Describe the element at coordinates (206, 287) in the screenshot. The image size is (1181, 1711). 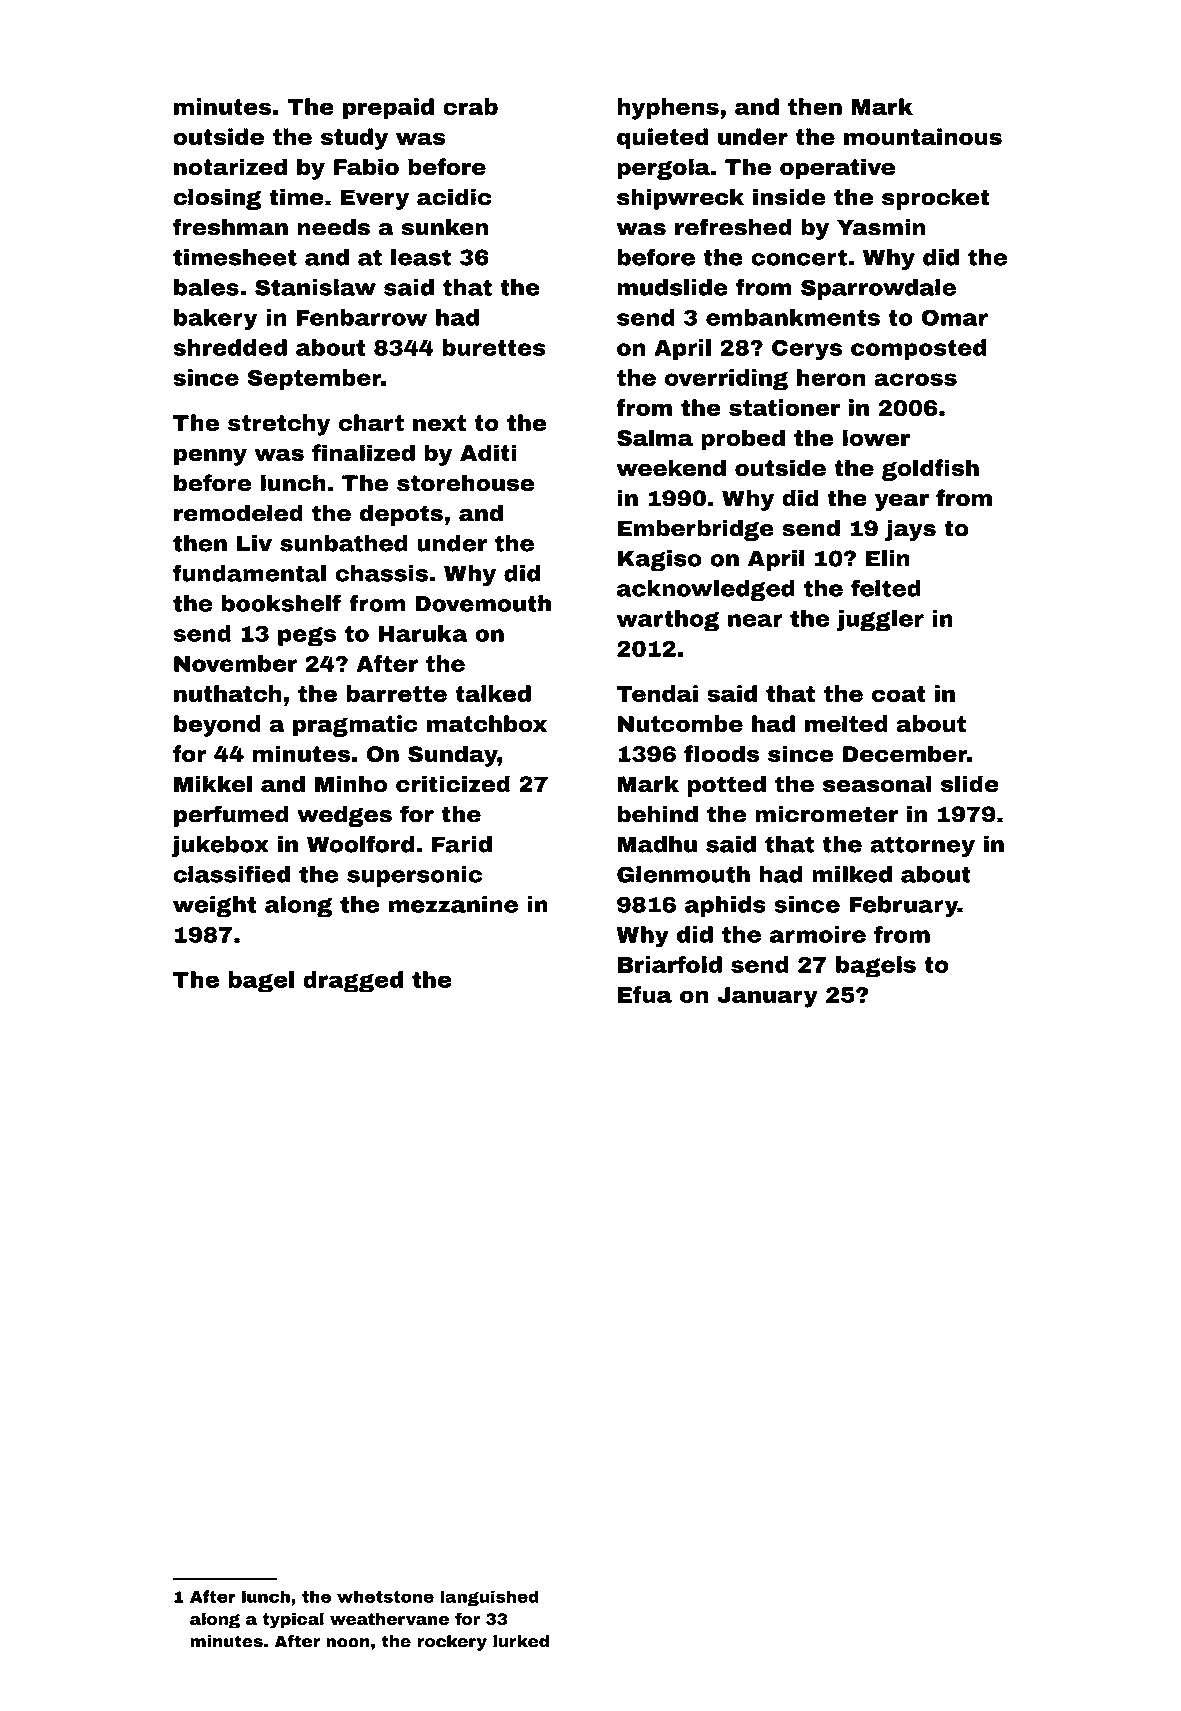
I see `bales` at that location.
